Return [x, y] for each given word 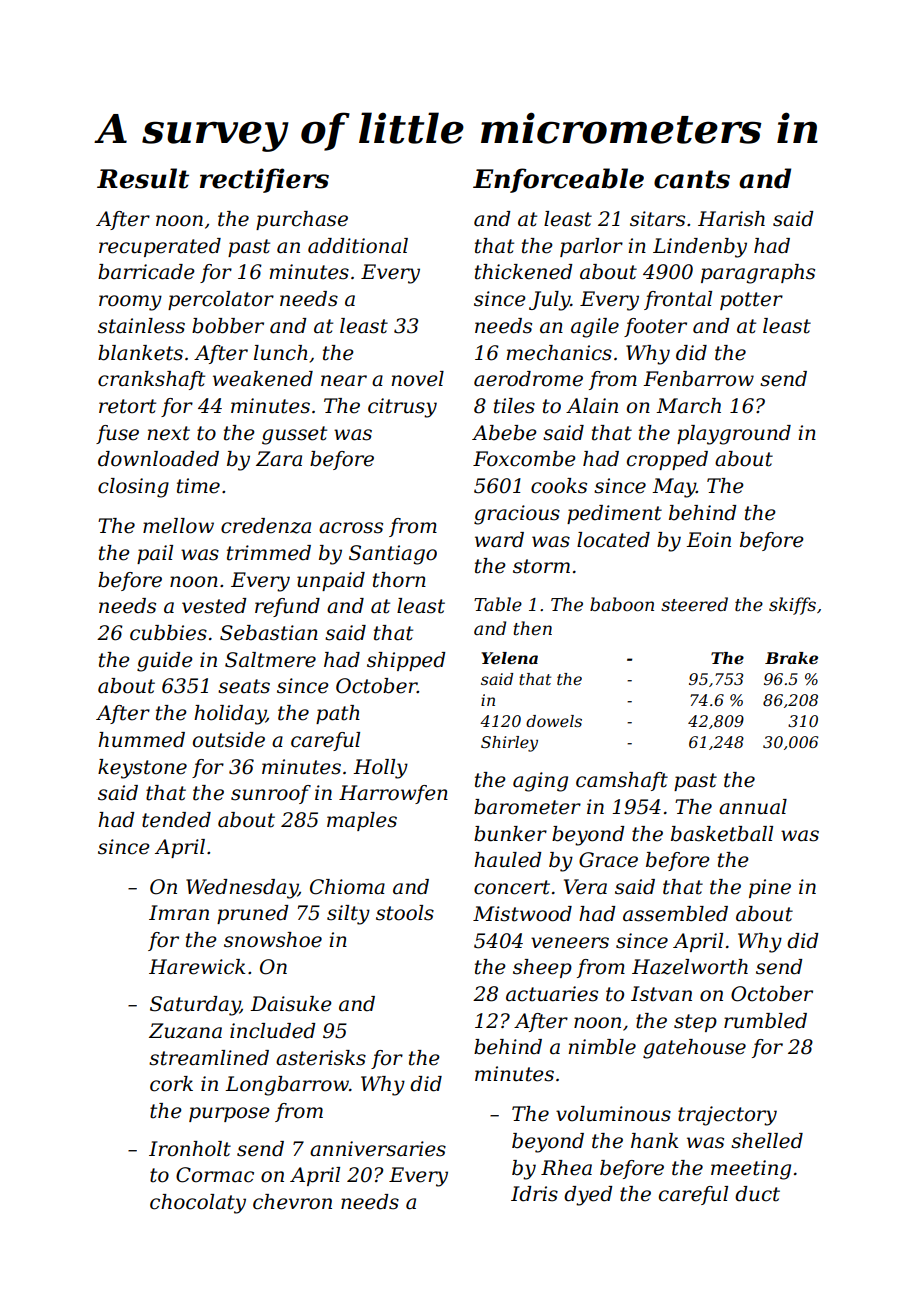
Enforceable [558, 180]
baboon [622, 604]
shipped [406, 661]
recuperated [160, 247]
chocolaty [198, 1204]
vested [214, 606]
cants [692, 179]
